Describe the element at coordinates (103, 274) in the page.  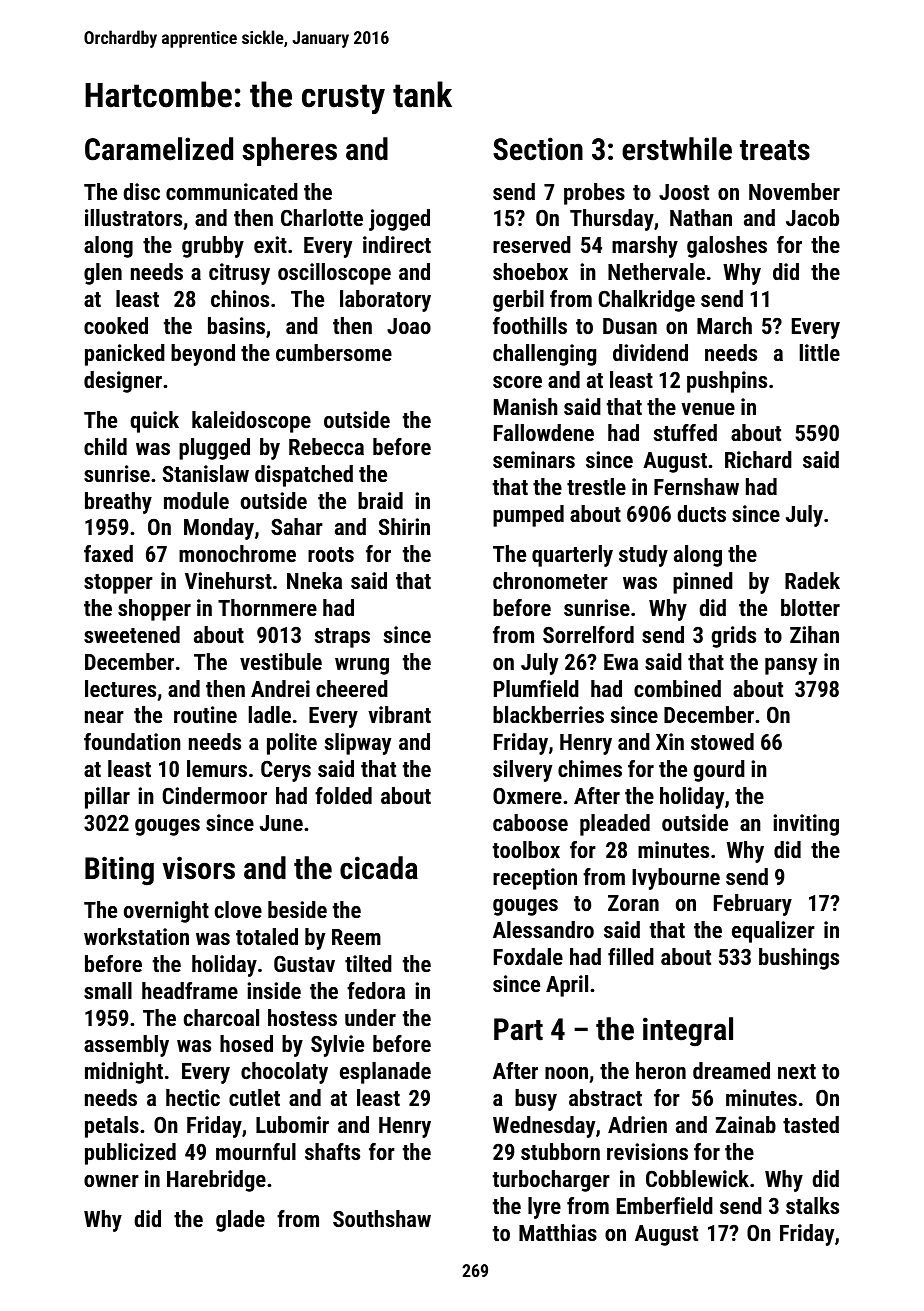
I see `glen` at that location.
